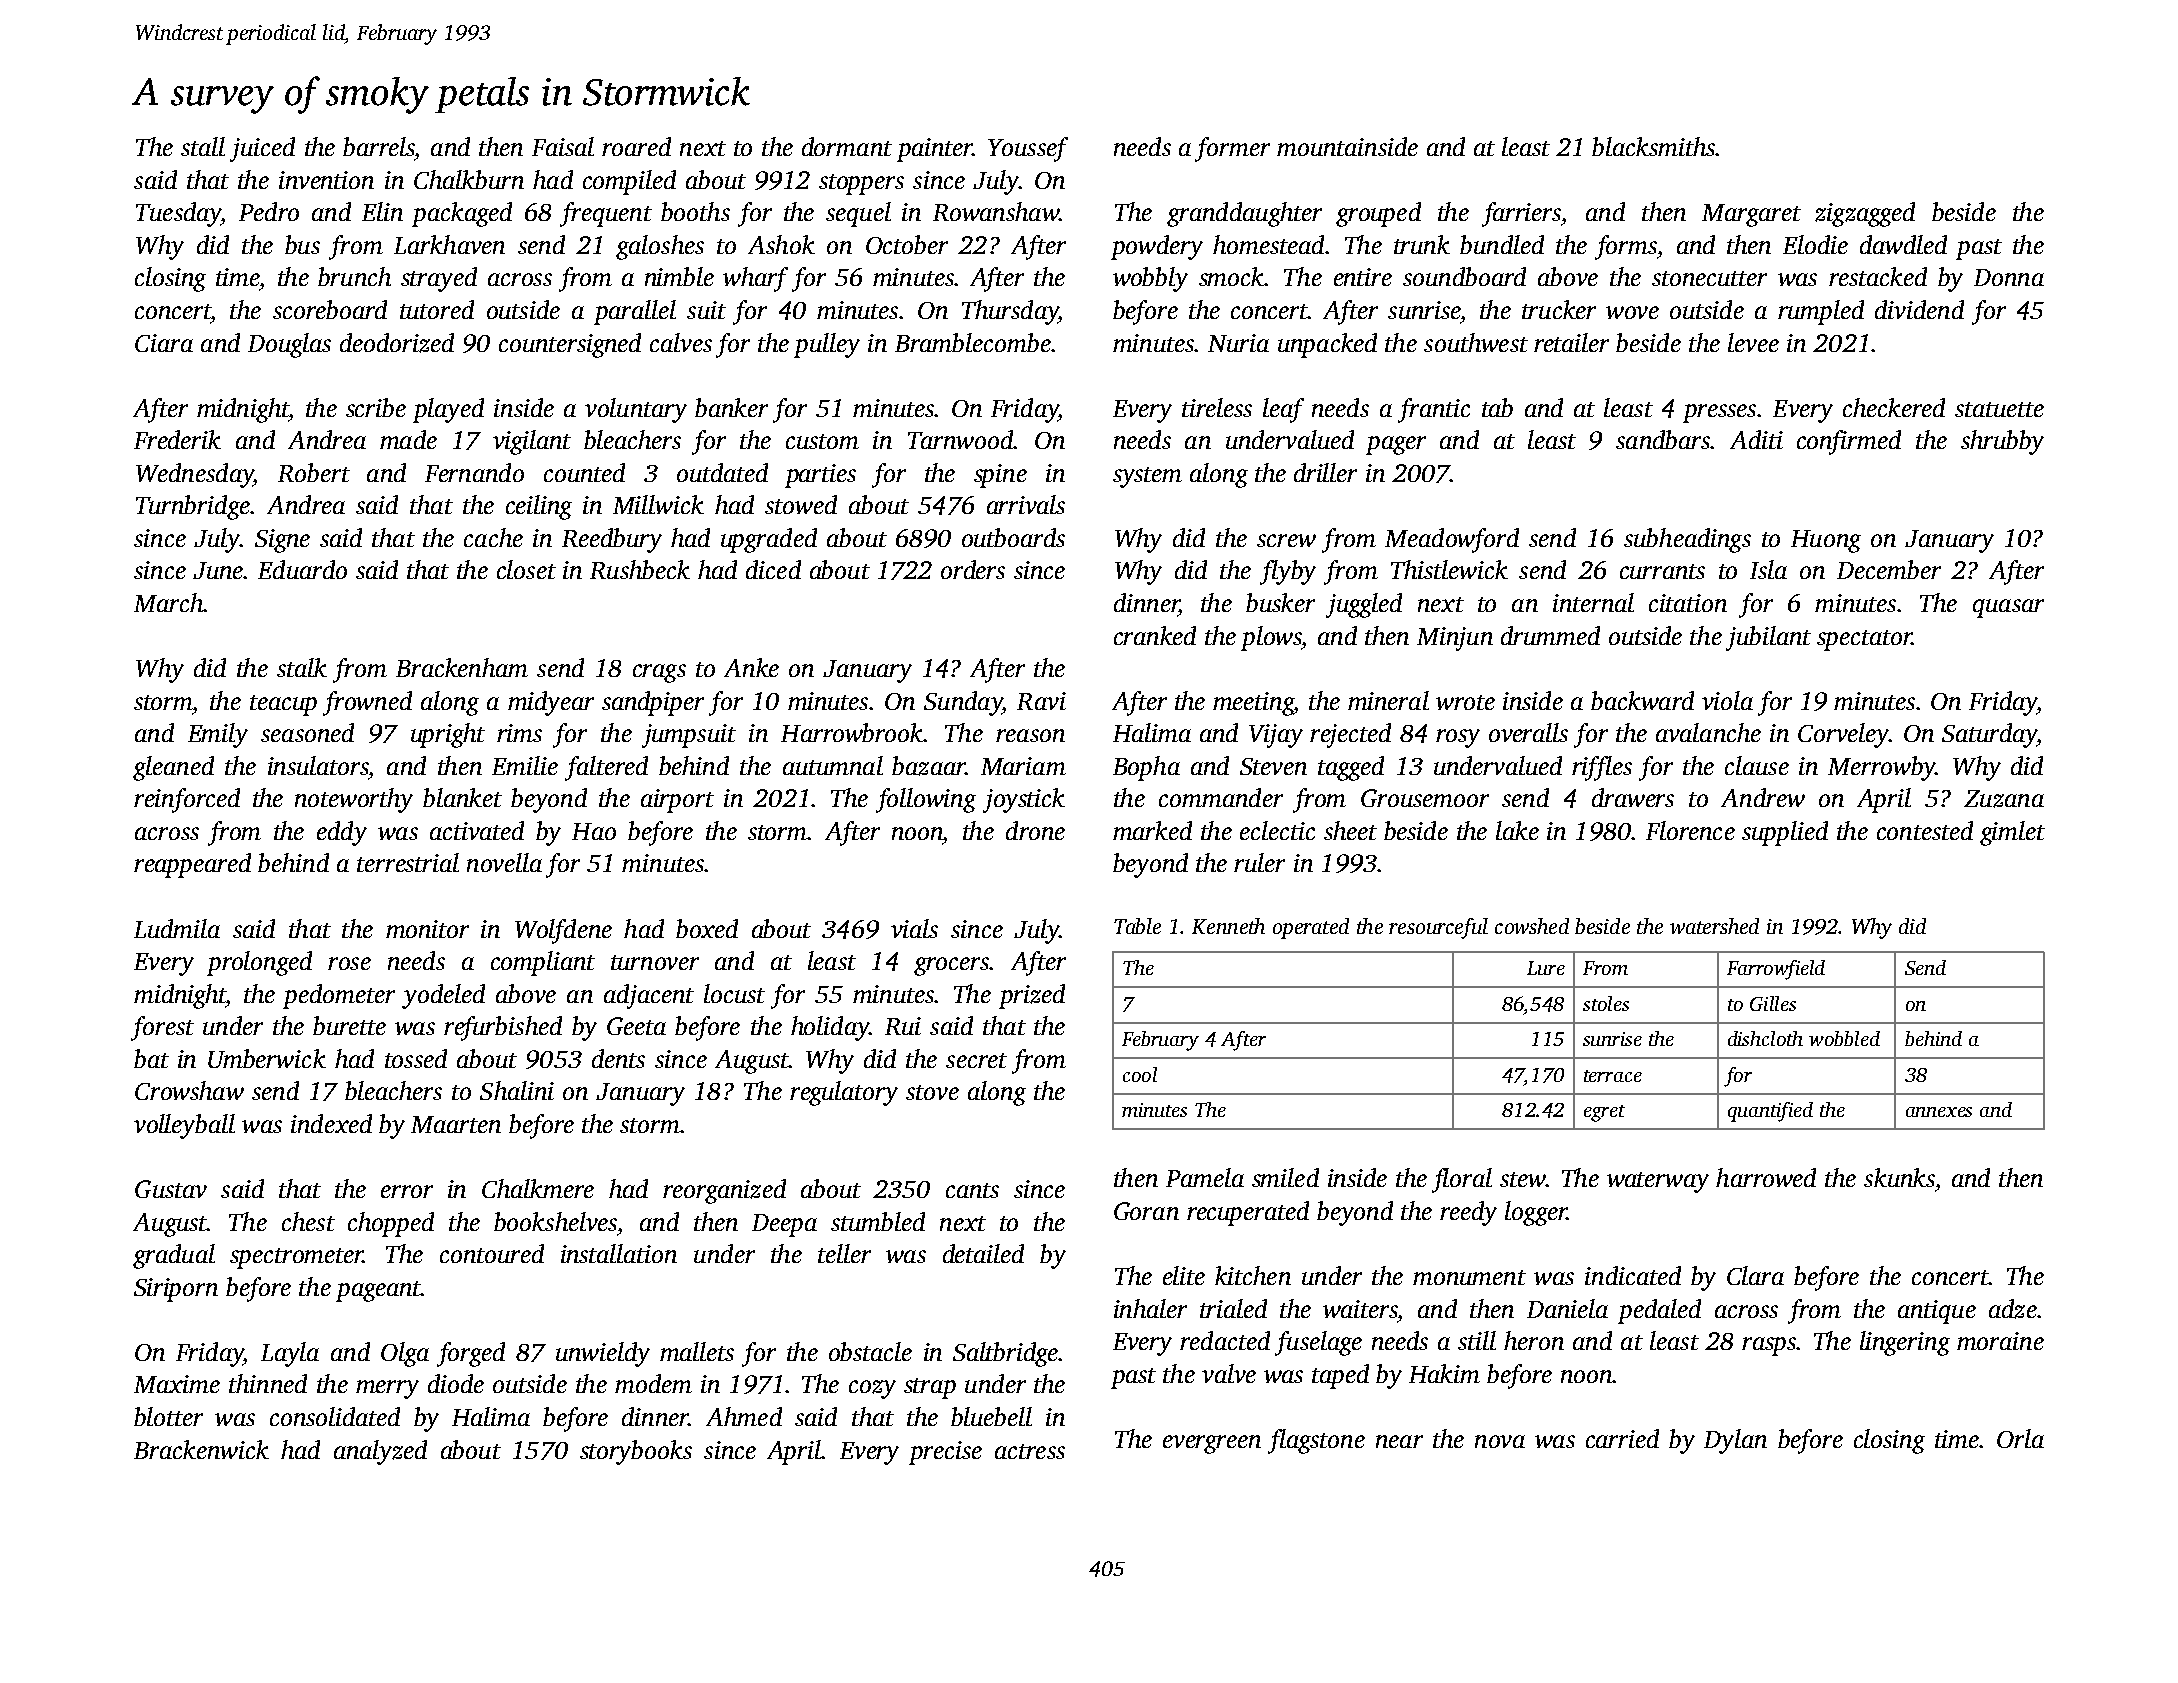  Describe the element at coordinates (681, 342) in the page. I see `calves` at that location.
